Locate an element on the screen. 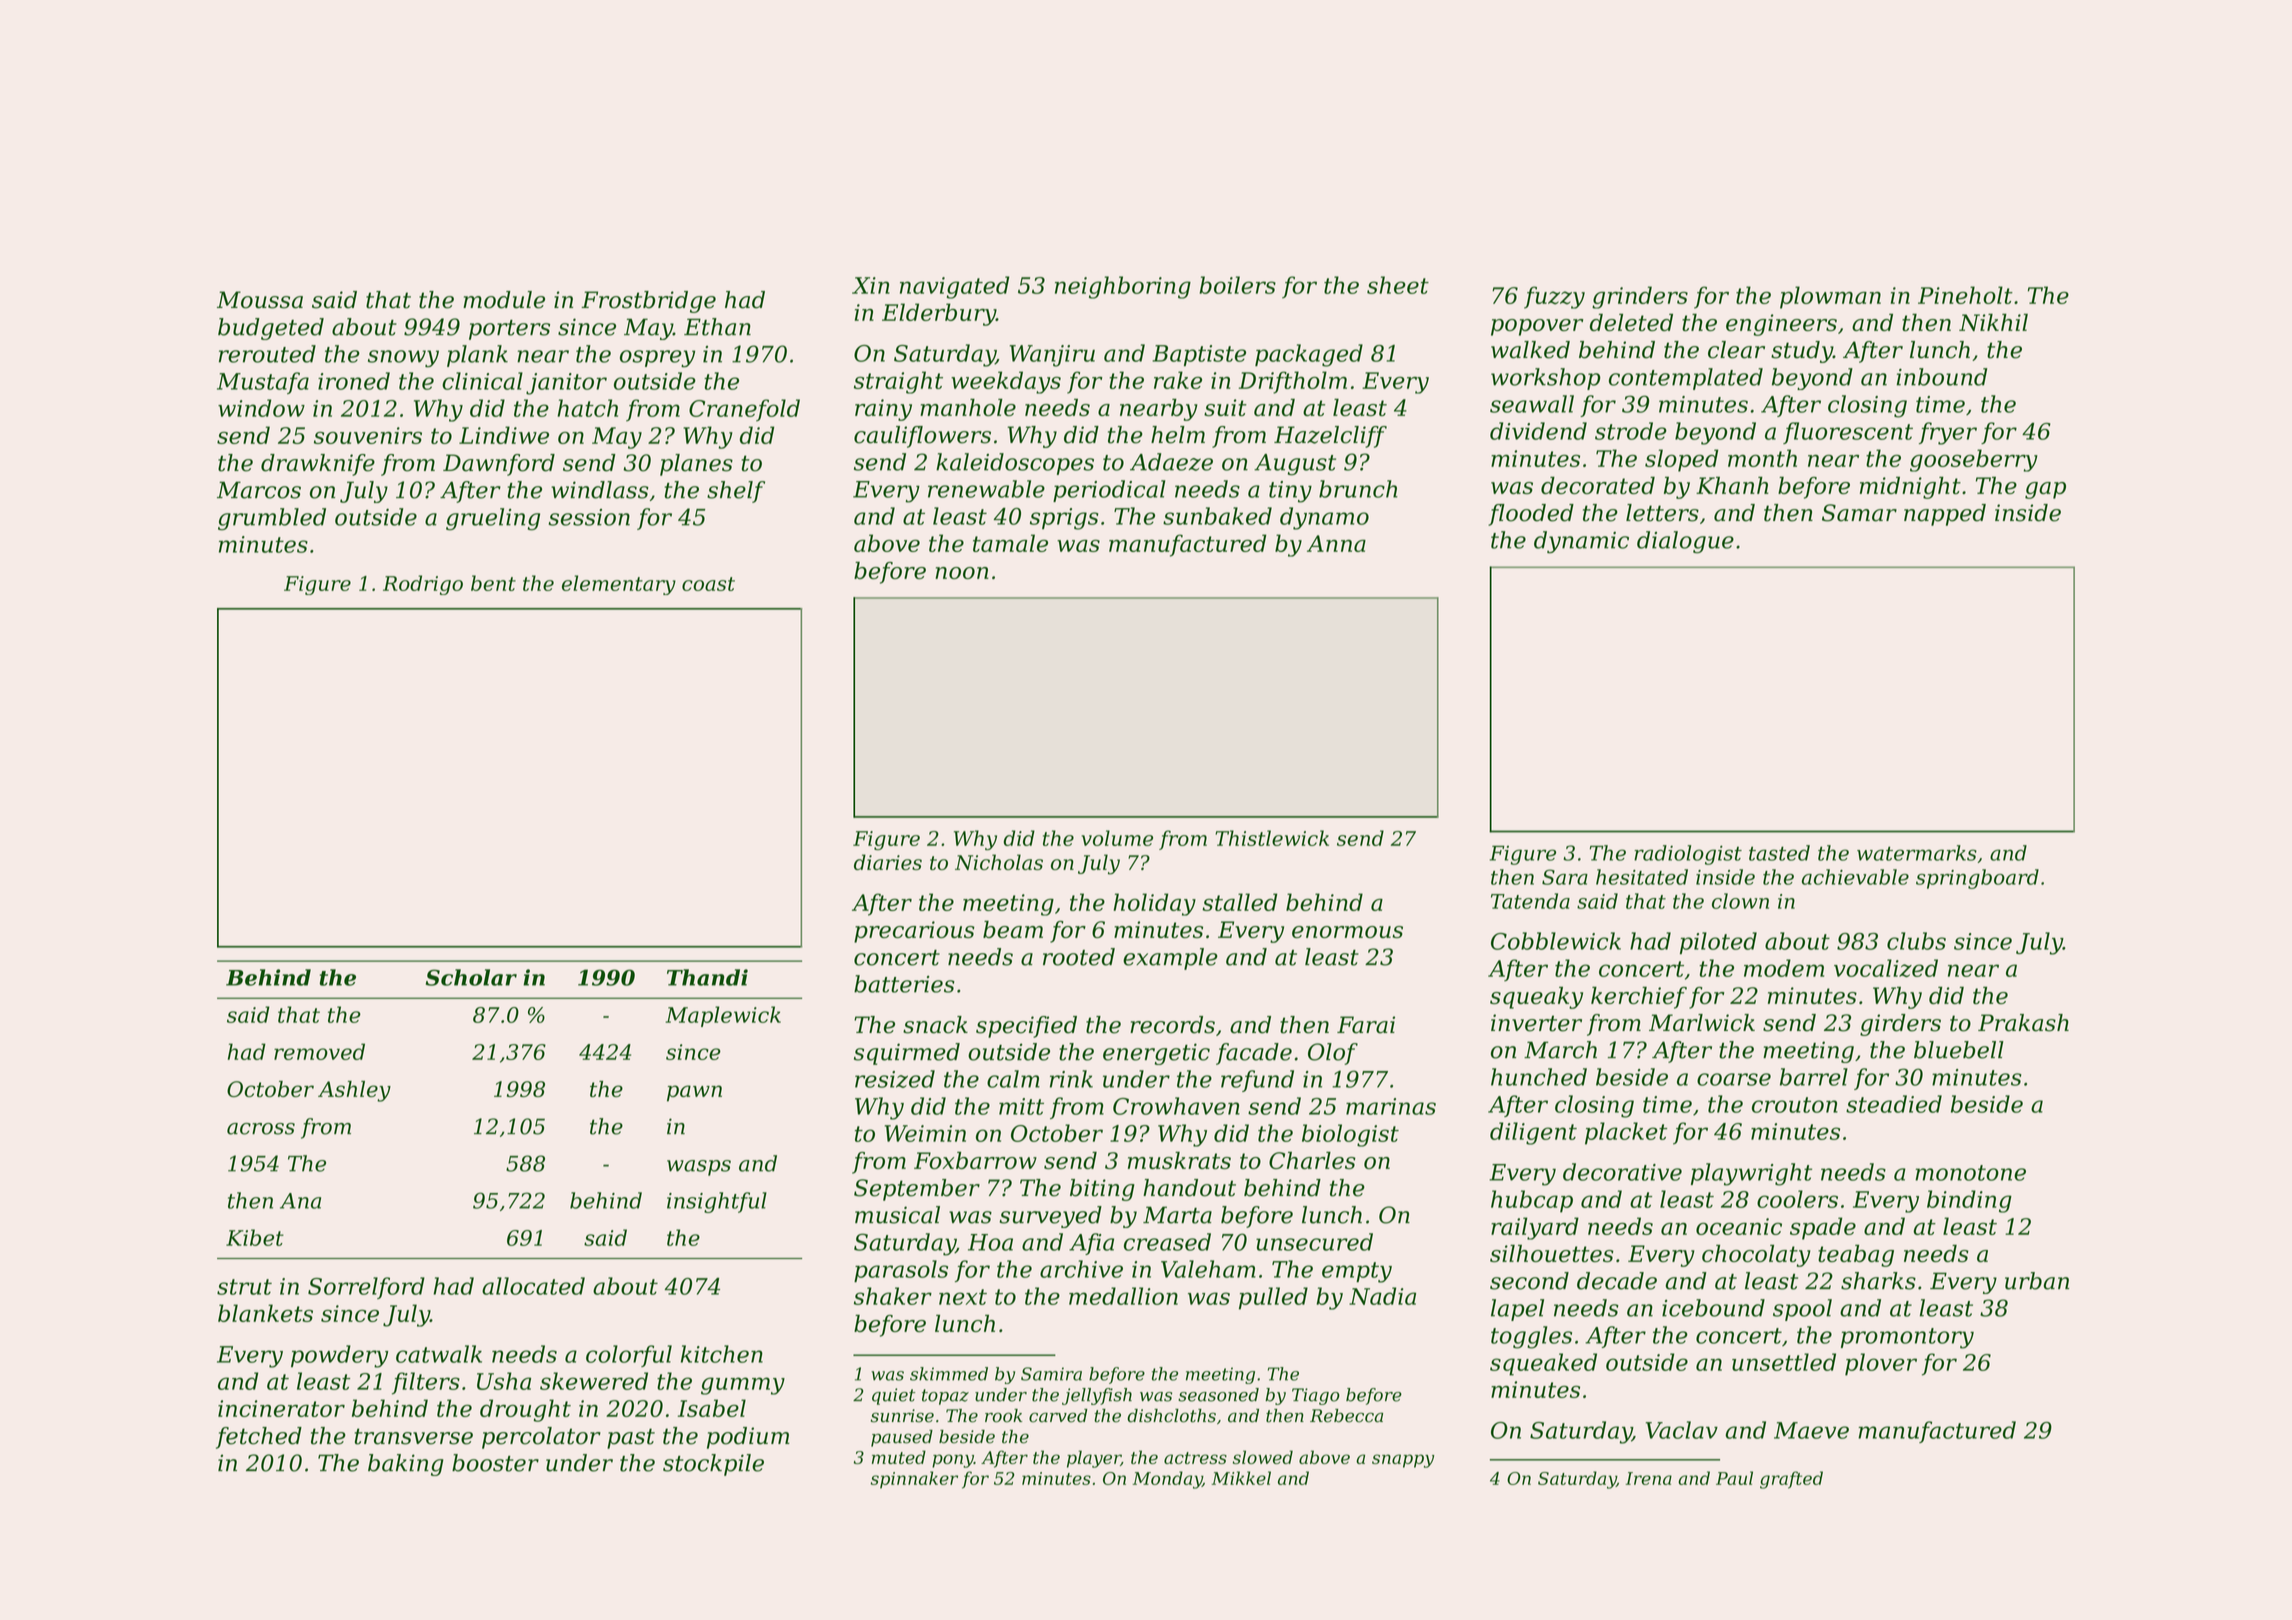  contemplated is located at coordinates (1686, 379).
